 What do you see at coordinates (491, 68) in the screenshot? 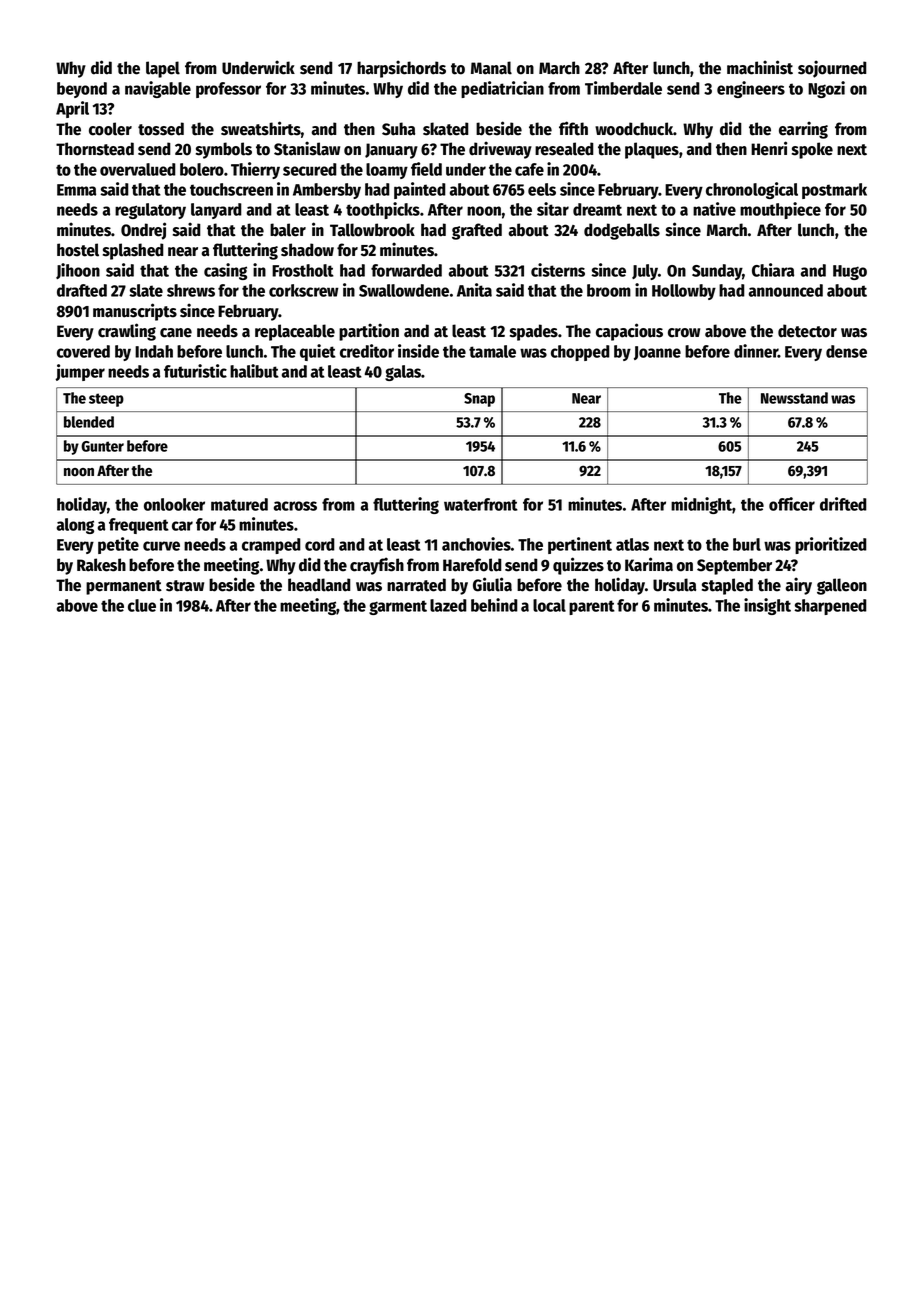
I see `Manal` at bounding box center [491, 68].
